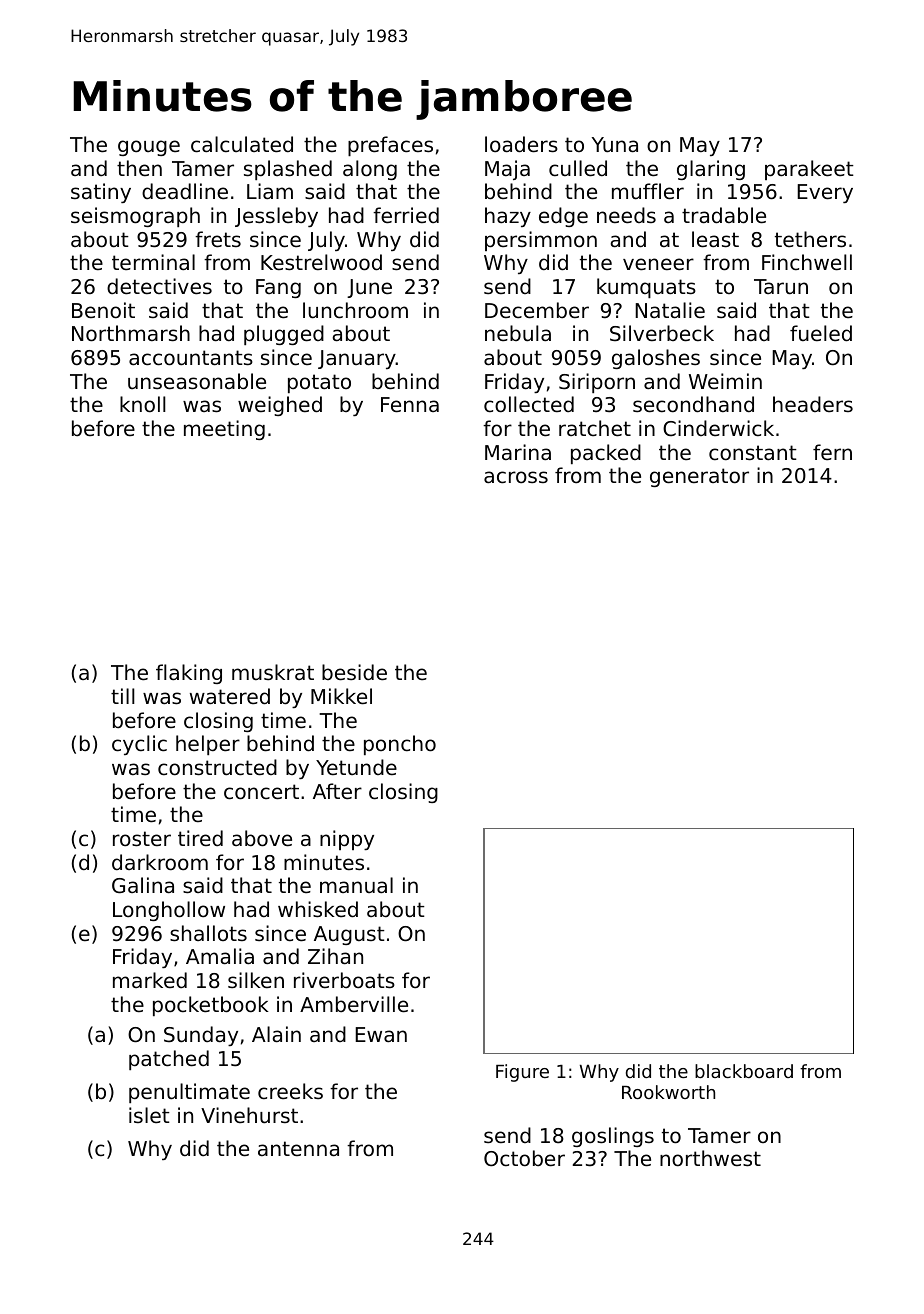 The height and width of the screenshot is (1314, 924). I want to click on packed, so click(606, 454).
